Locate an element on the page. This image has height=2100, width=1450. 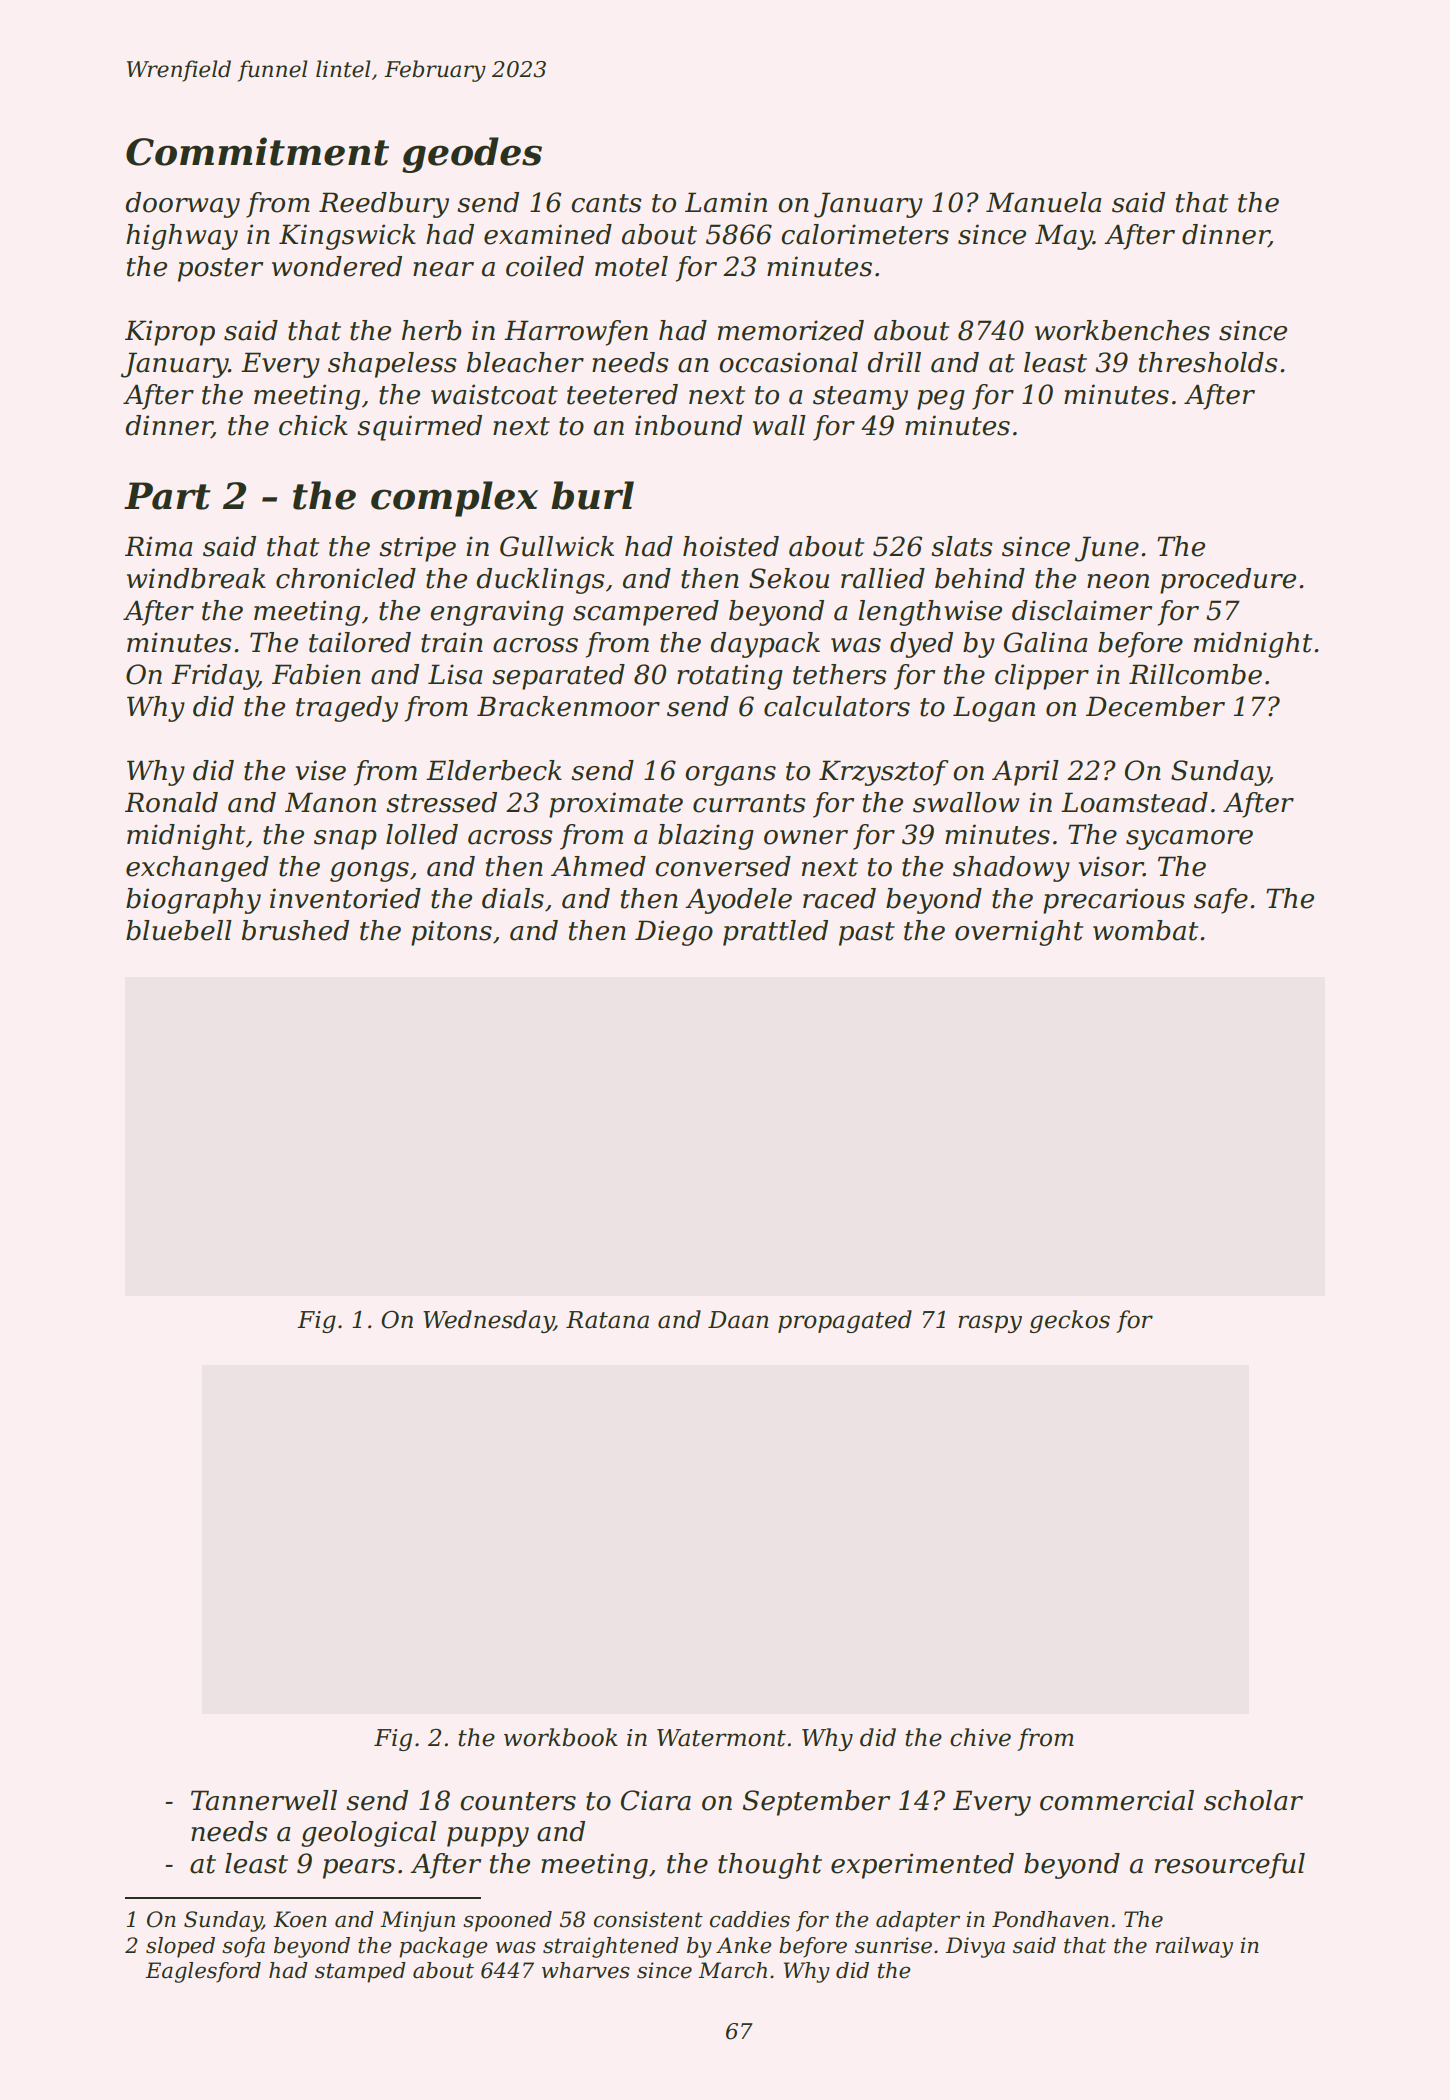
geological is located at coordinates (369, 1834).
